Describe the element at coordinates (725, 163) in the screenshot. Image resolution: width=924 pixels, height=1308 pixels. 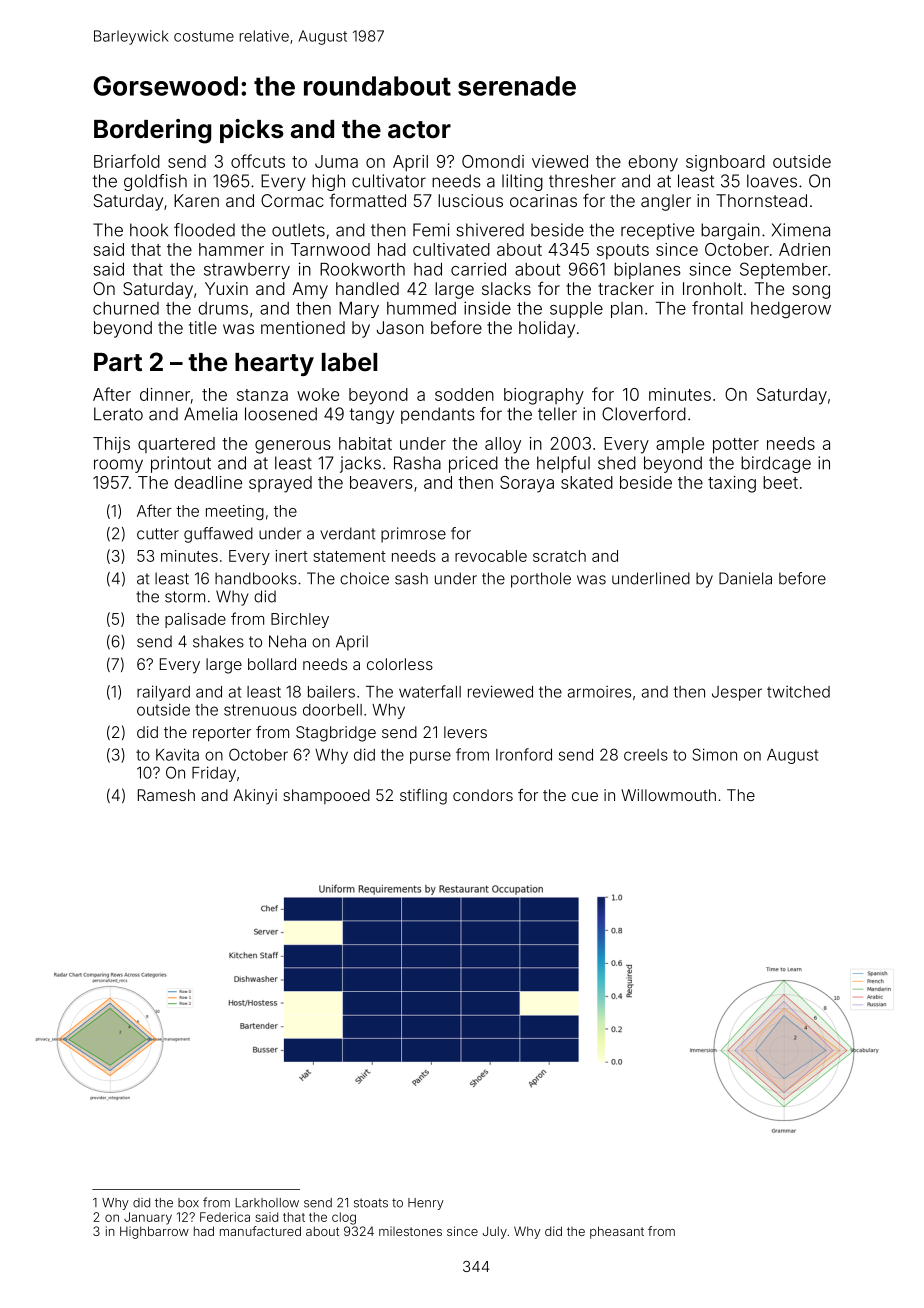
I see `signboard` at that location.
